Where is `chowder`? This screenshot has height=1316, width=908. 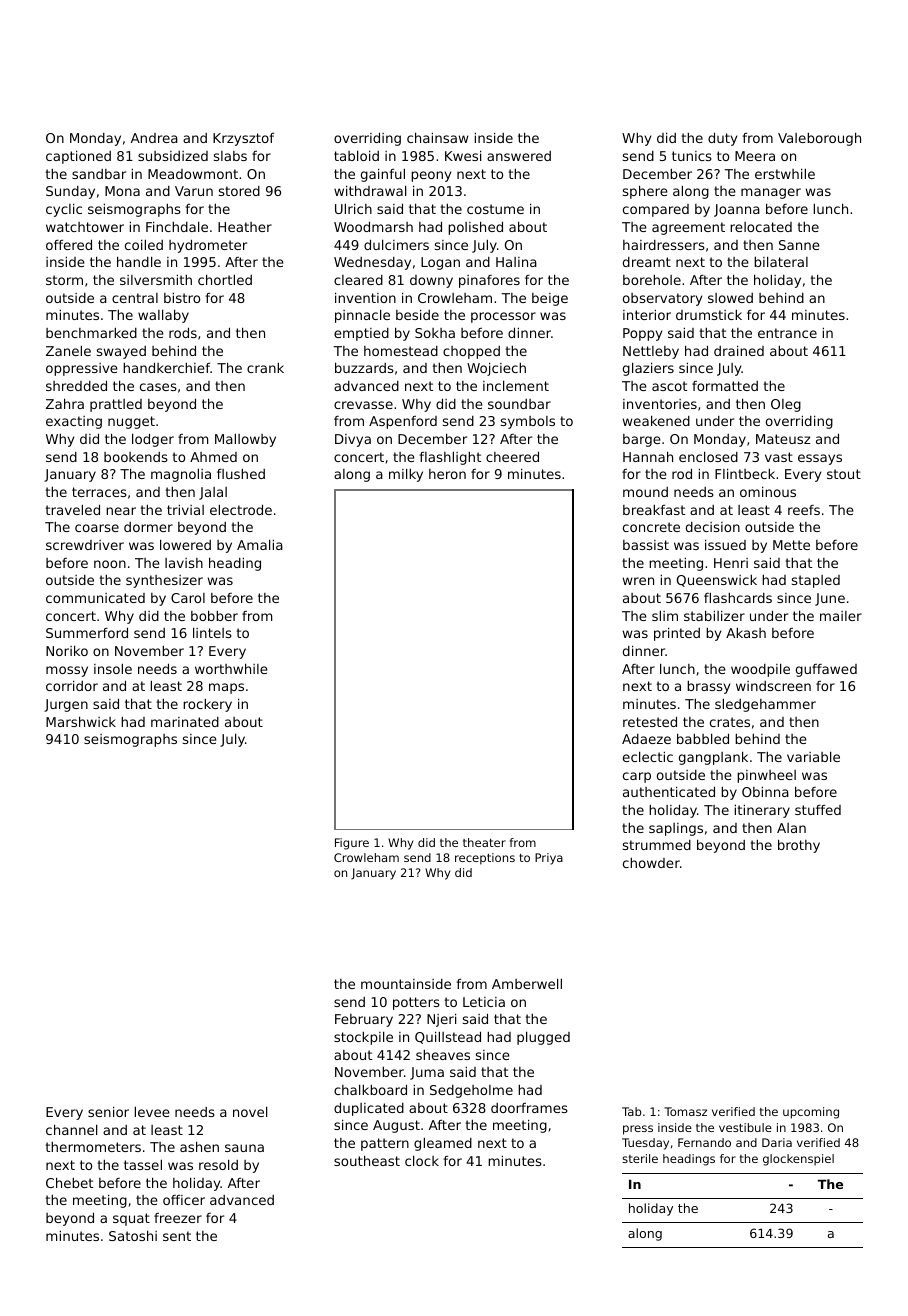
chowder is located at coordinates (651, 863).
